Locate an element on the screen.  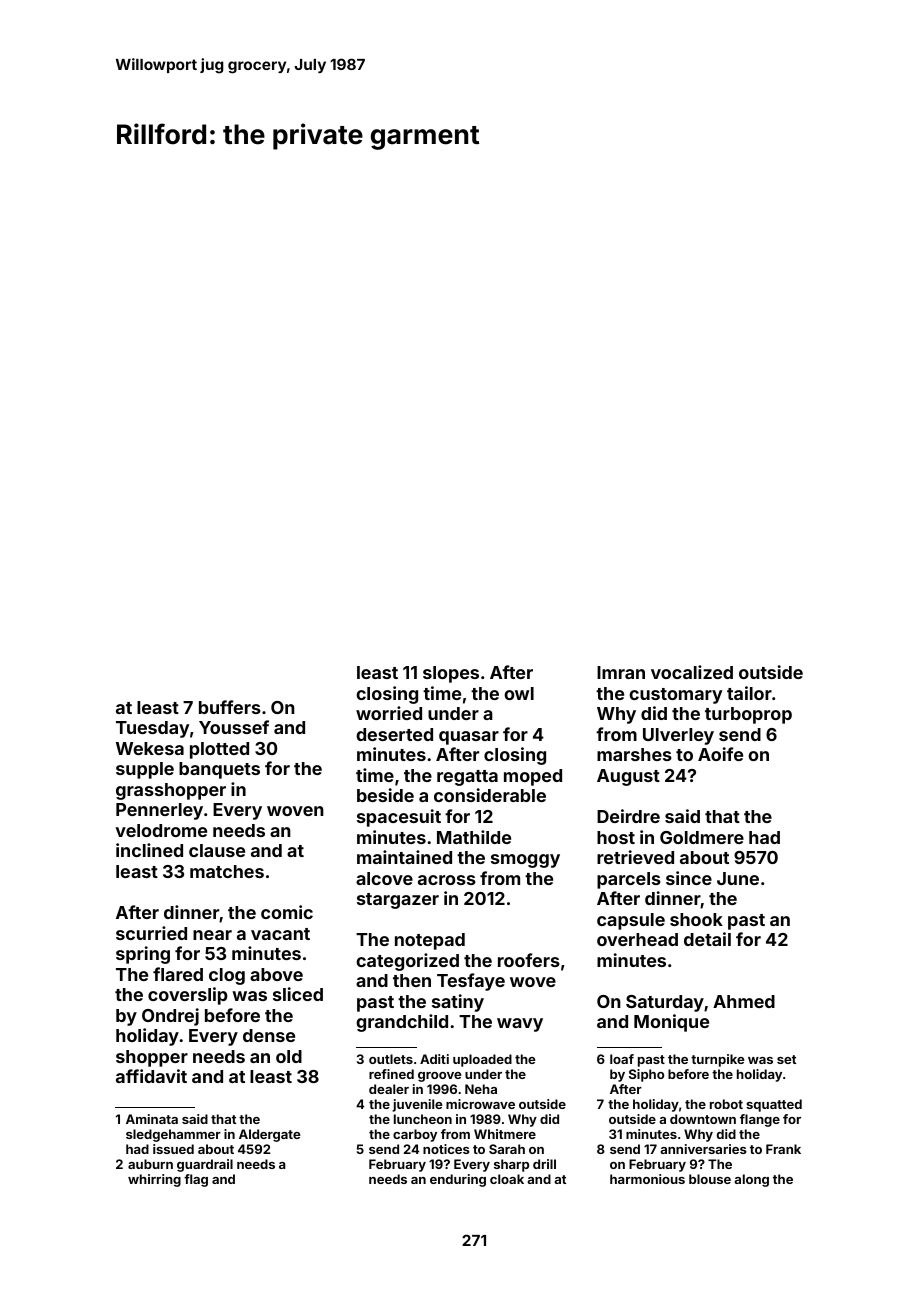
stargazer is located at coordinates (398, 901).
